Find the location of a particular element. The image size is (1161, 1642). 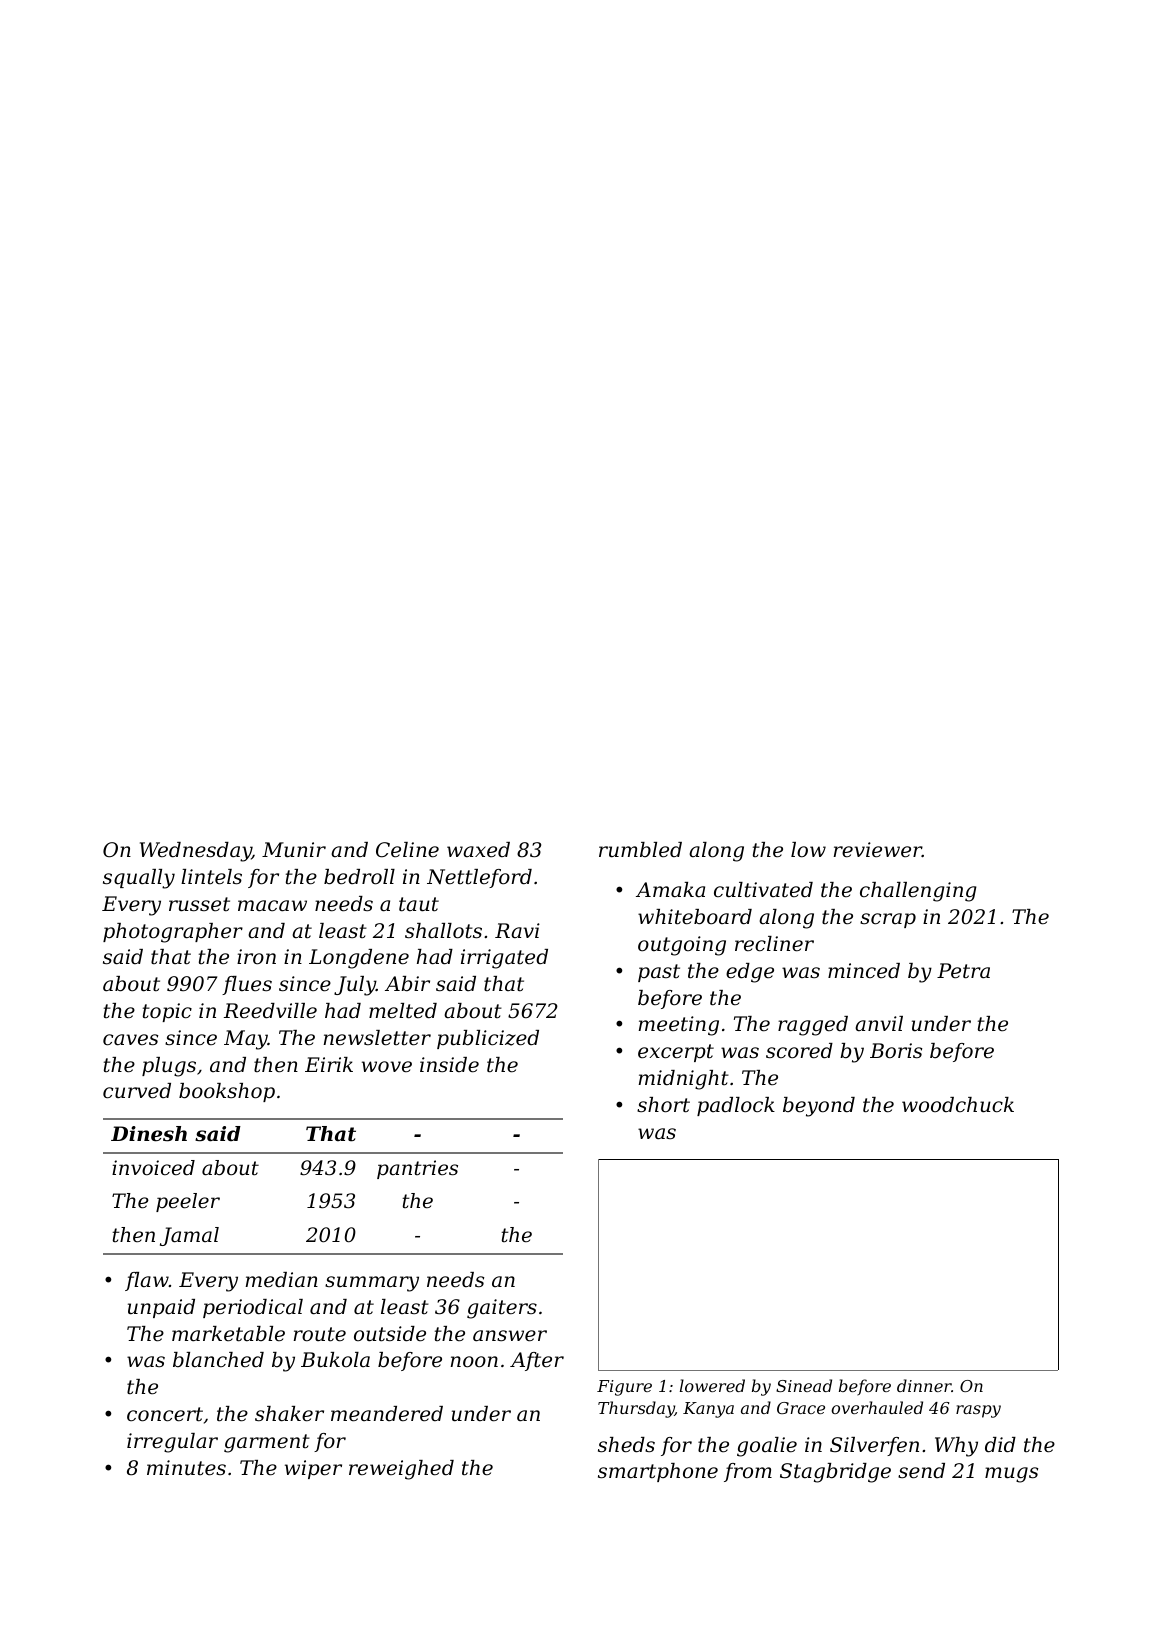

challenging is located at coordinates (918, 892).
